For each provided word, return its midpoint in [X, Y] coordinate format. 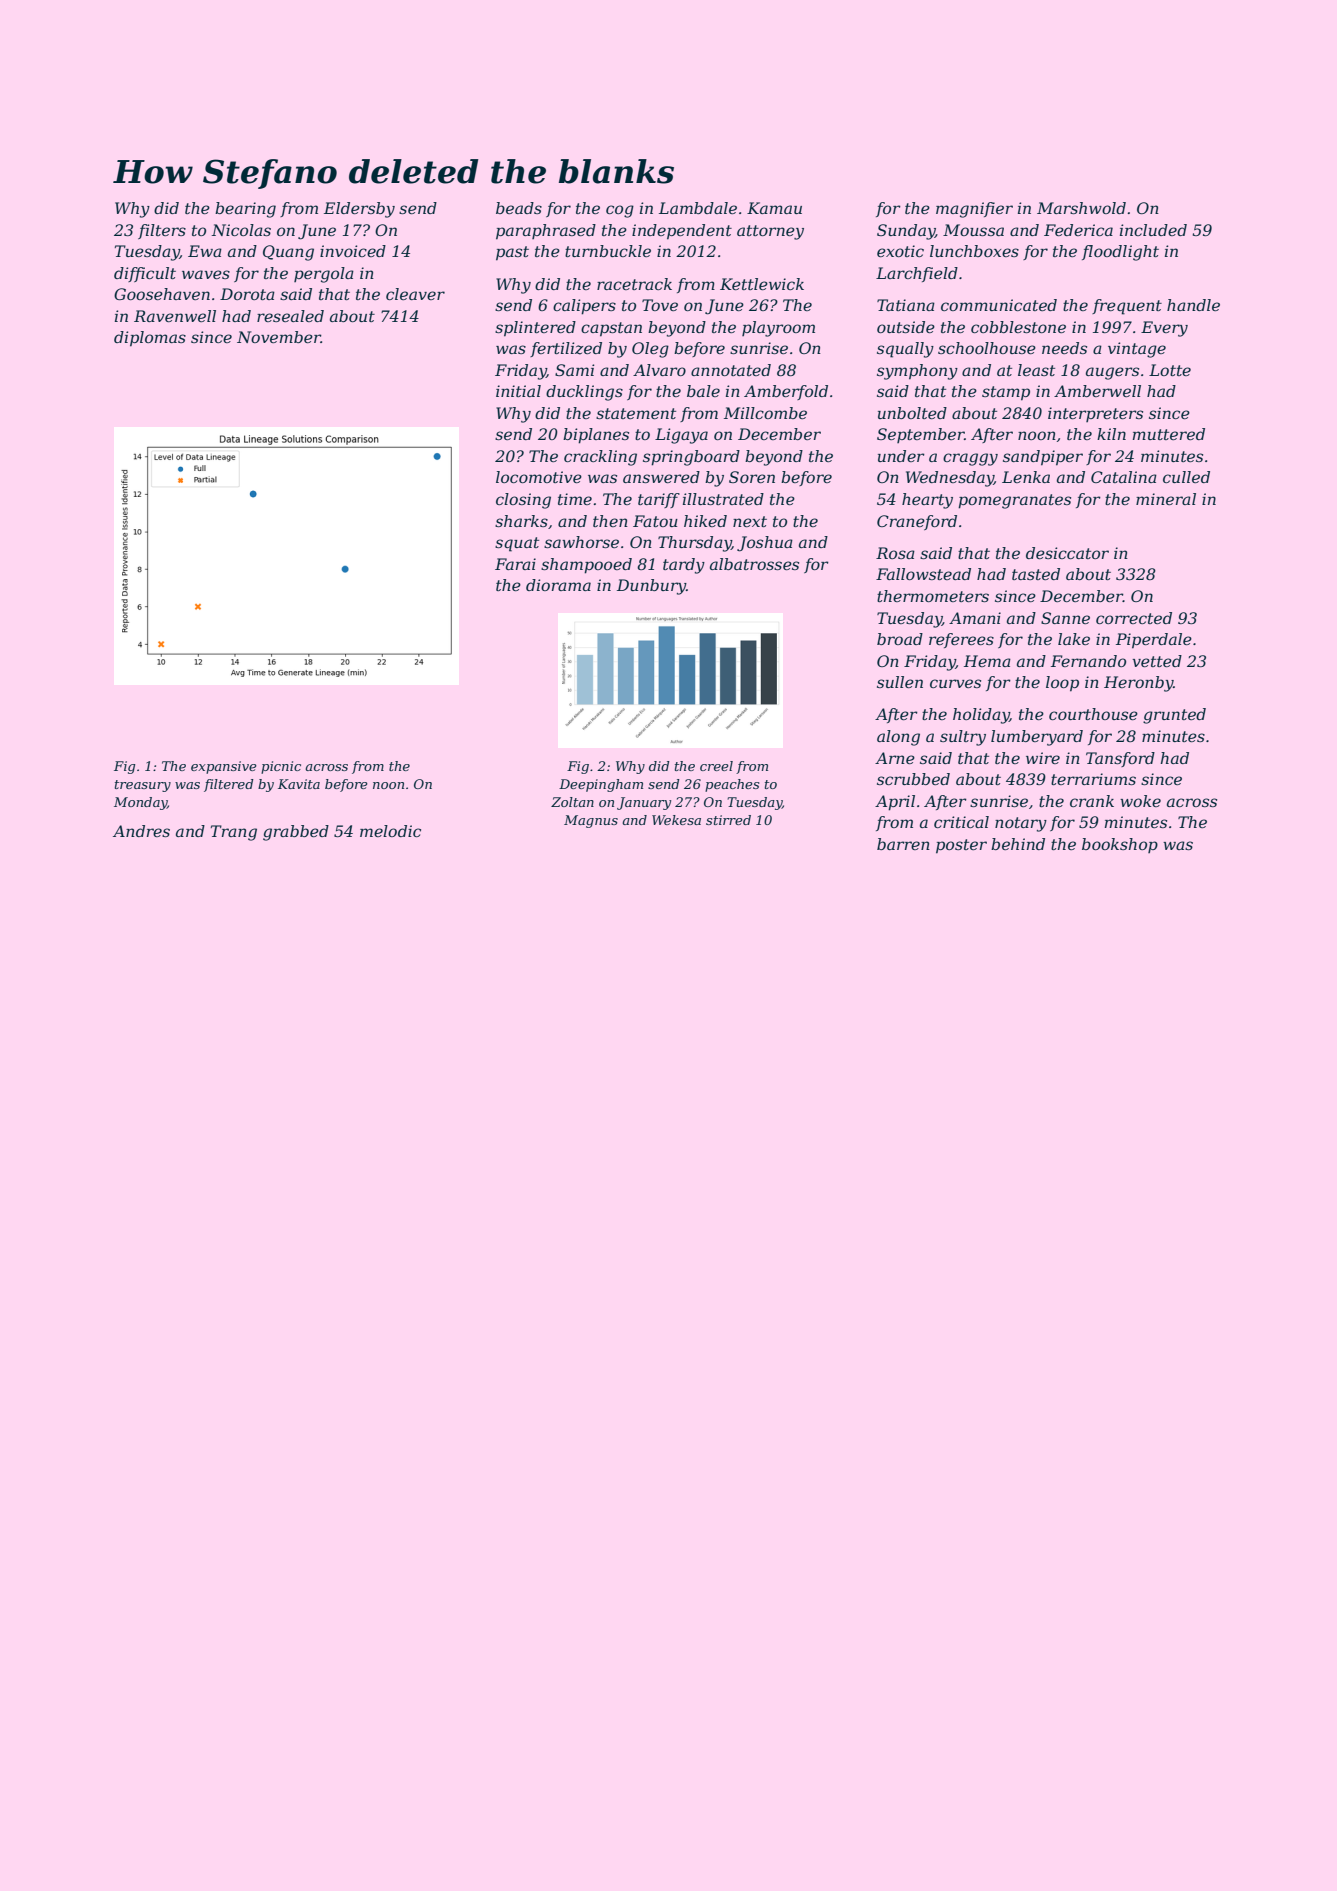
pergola [324, 275]
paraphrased [546, 232]
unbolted [912, 413]
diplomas [150, 339]
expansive [224, 767]
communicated [999, 305]
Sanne [1065, 618]
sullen [900, 682]
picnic [281, 767]
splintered [535, 329]
